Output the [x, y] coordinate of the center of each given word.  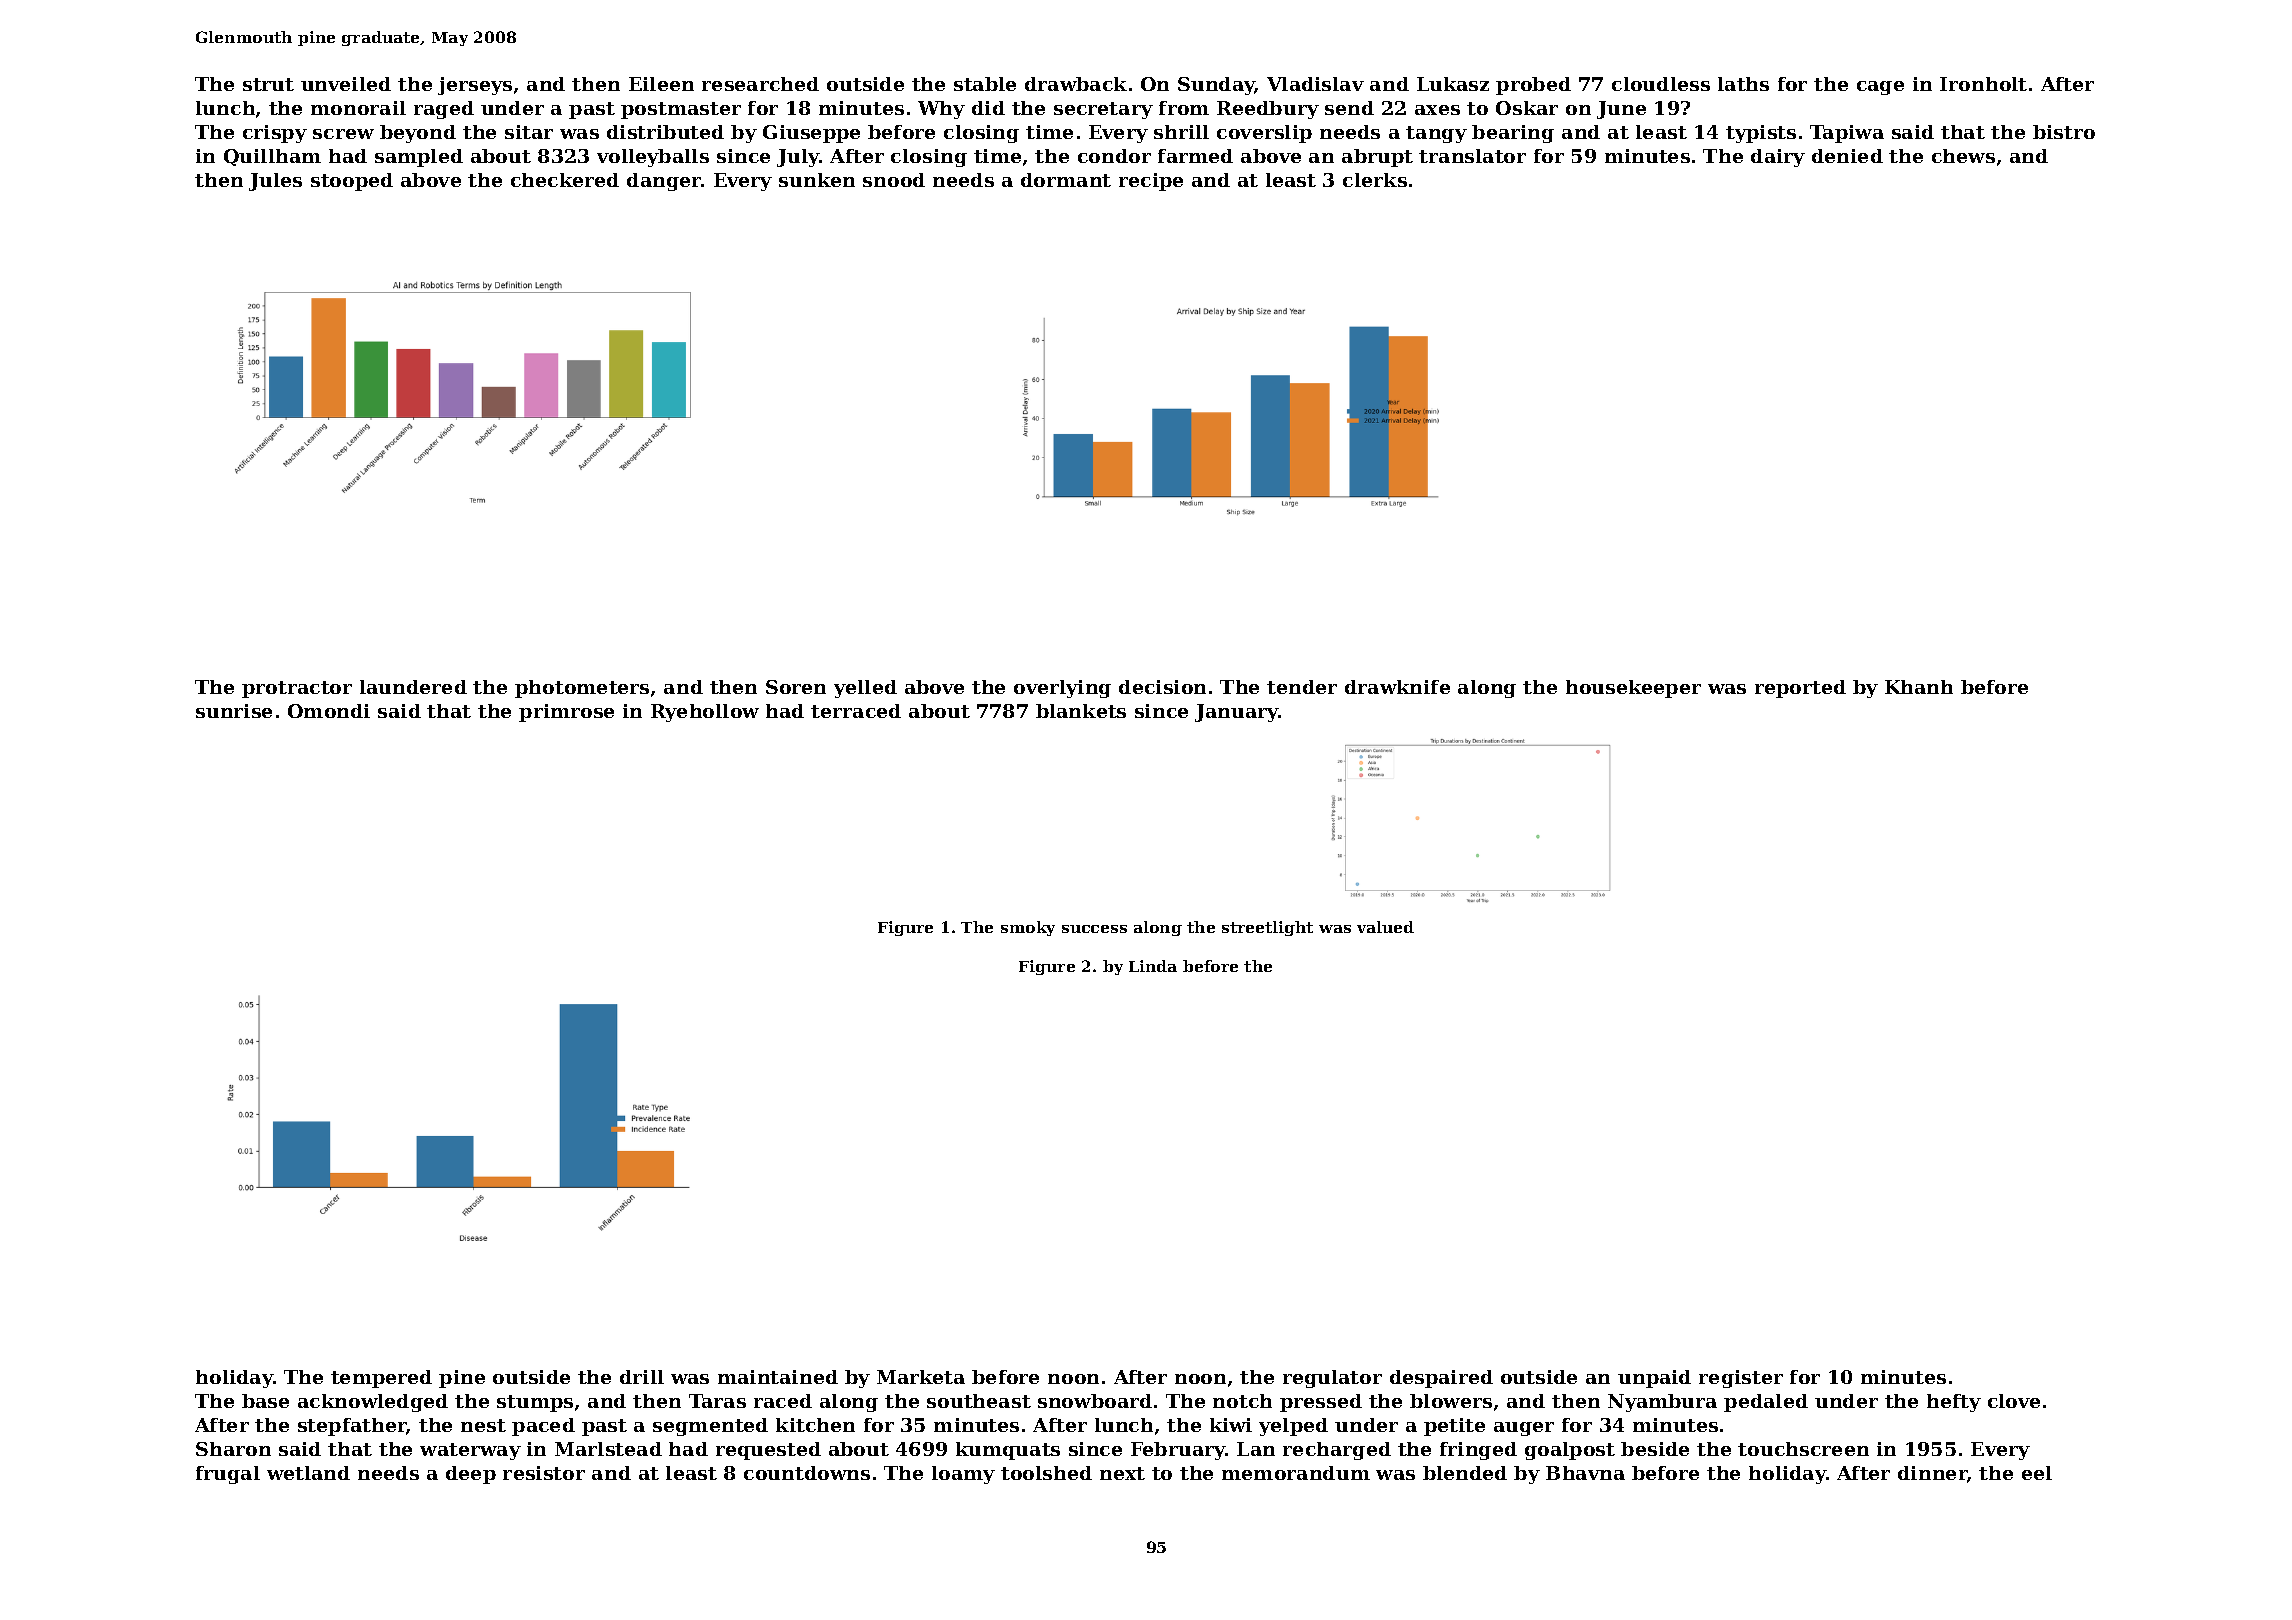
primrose [566, 713]
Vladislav [1315, 84]
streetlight [1267, 928]
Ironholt [1983, 84]
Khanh [1919, 687]
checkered [565, 180]
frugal [228, 1475]
